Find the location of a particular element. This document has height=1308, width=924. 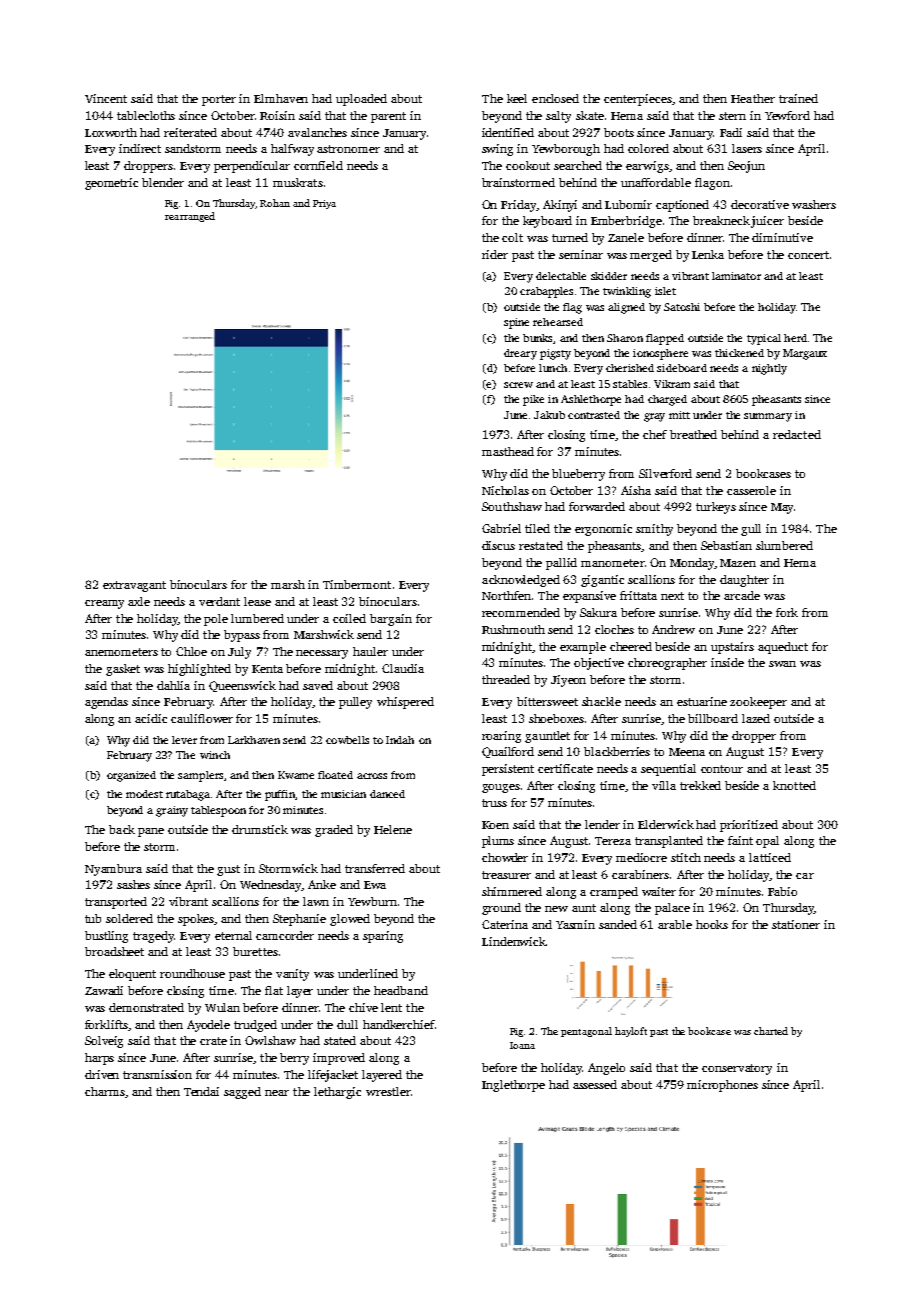

swan is located at coordinates (782, 664).
